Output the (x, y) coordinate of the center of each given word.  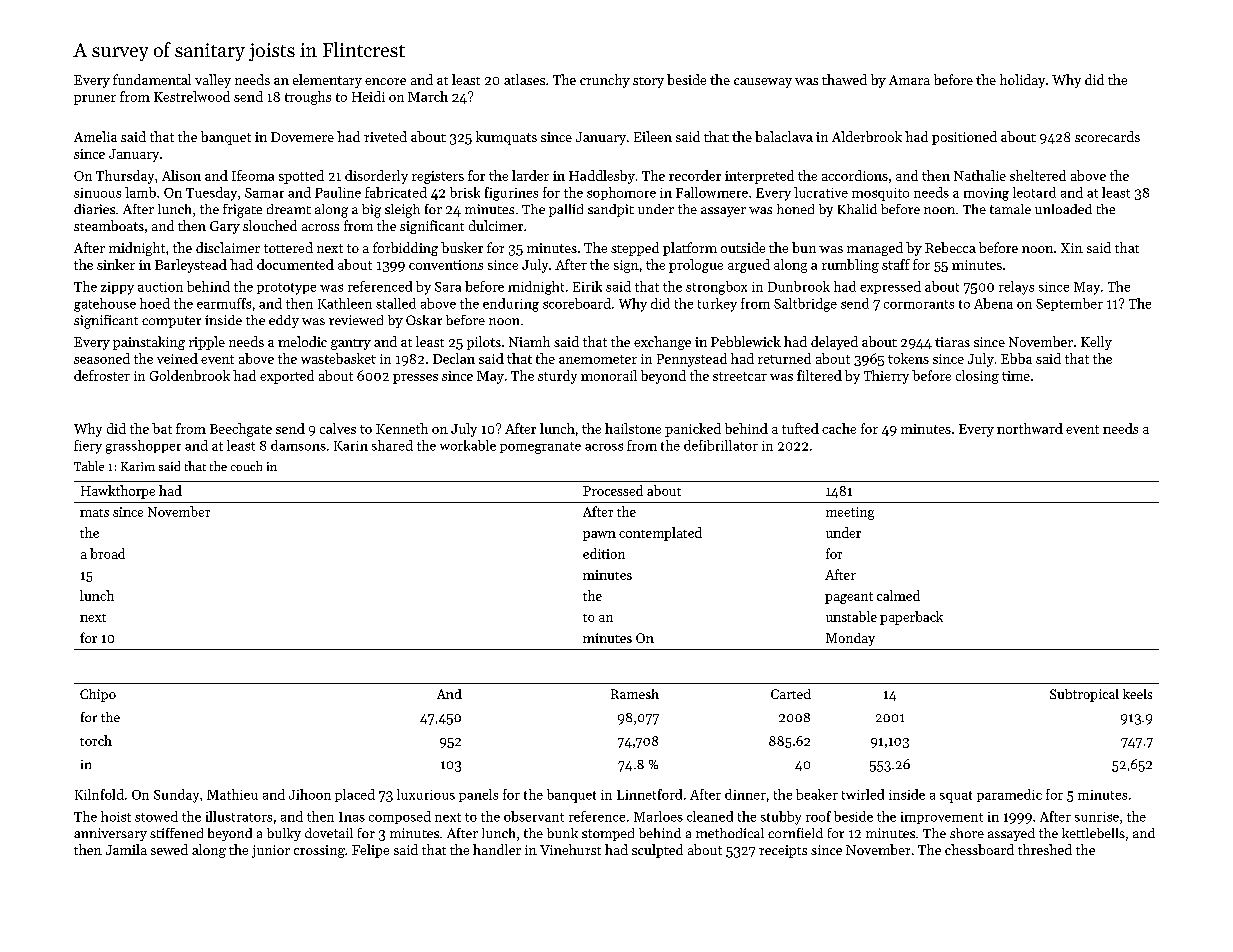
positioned (964, 138)
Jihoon (310, 794)
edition (604, 553)
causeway (763, 83)
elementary (327, 81)
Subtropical (1084, 695)
